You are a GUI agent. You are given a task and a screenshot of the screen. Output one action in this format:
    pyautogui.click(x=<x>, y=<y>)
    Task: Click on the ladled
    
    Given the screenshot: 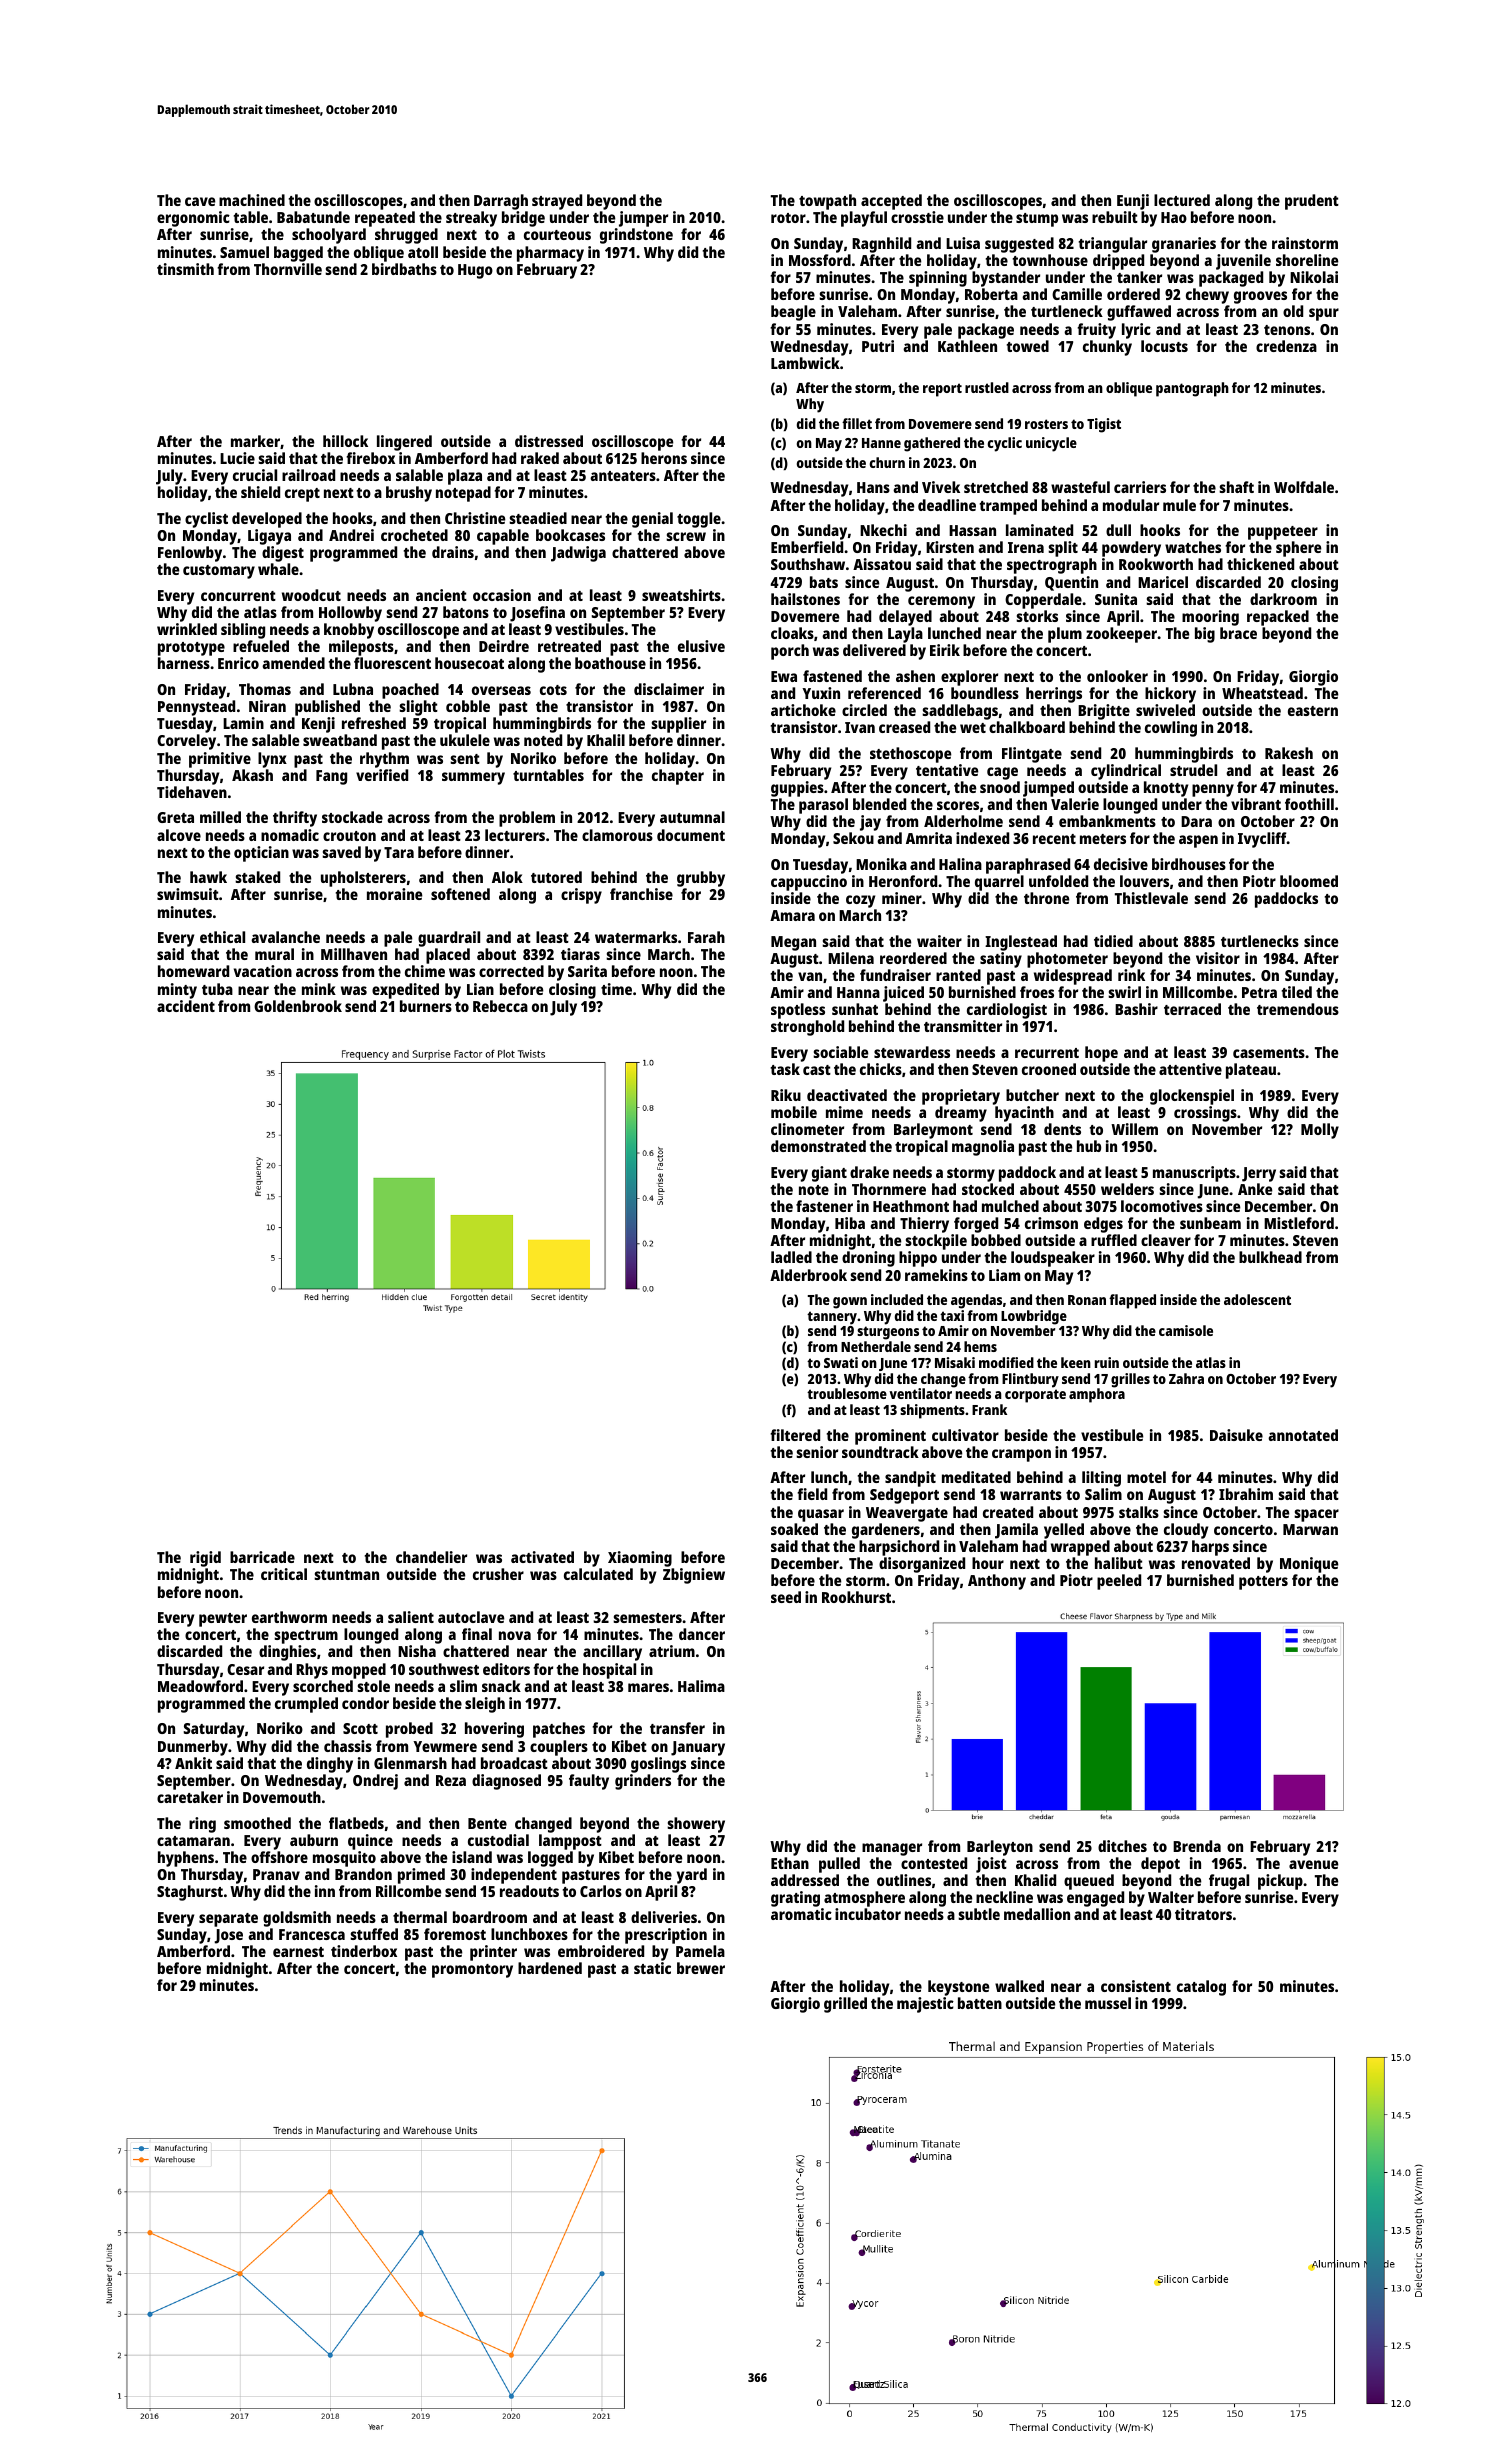 What is the action you would take?
    pyautogui.click(x=791, y=1257)
